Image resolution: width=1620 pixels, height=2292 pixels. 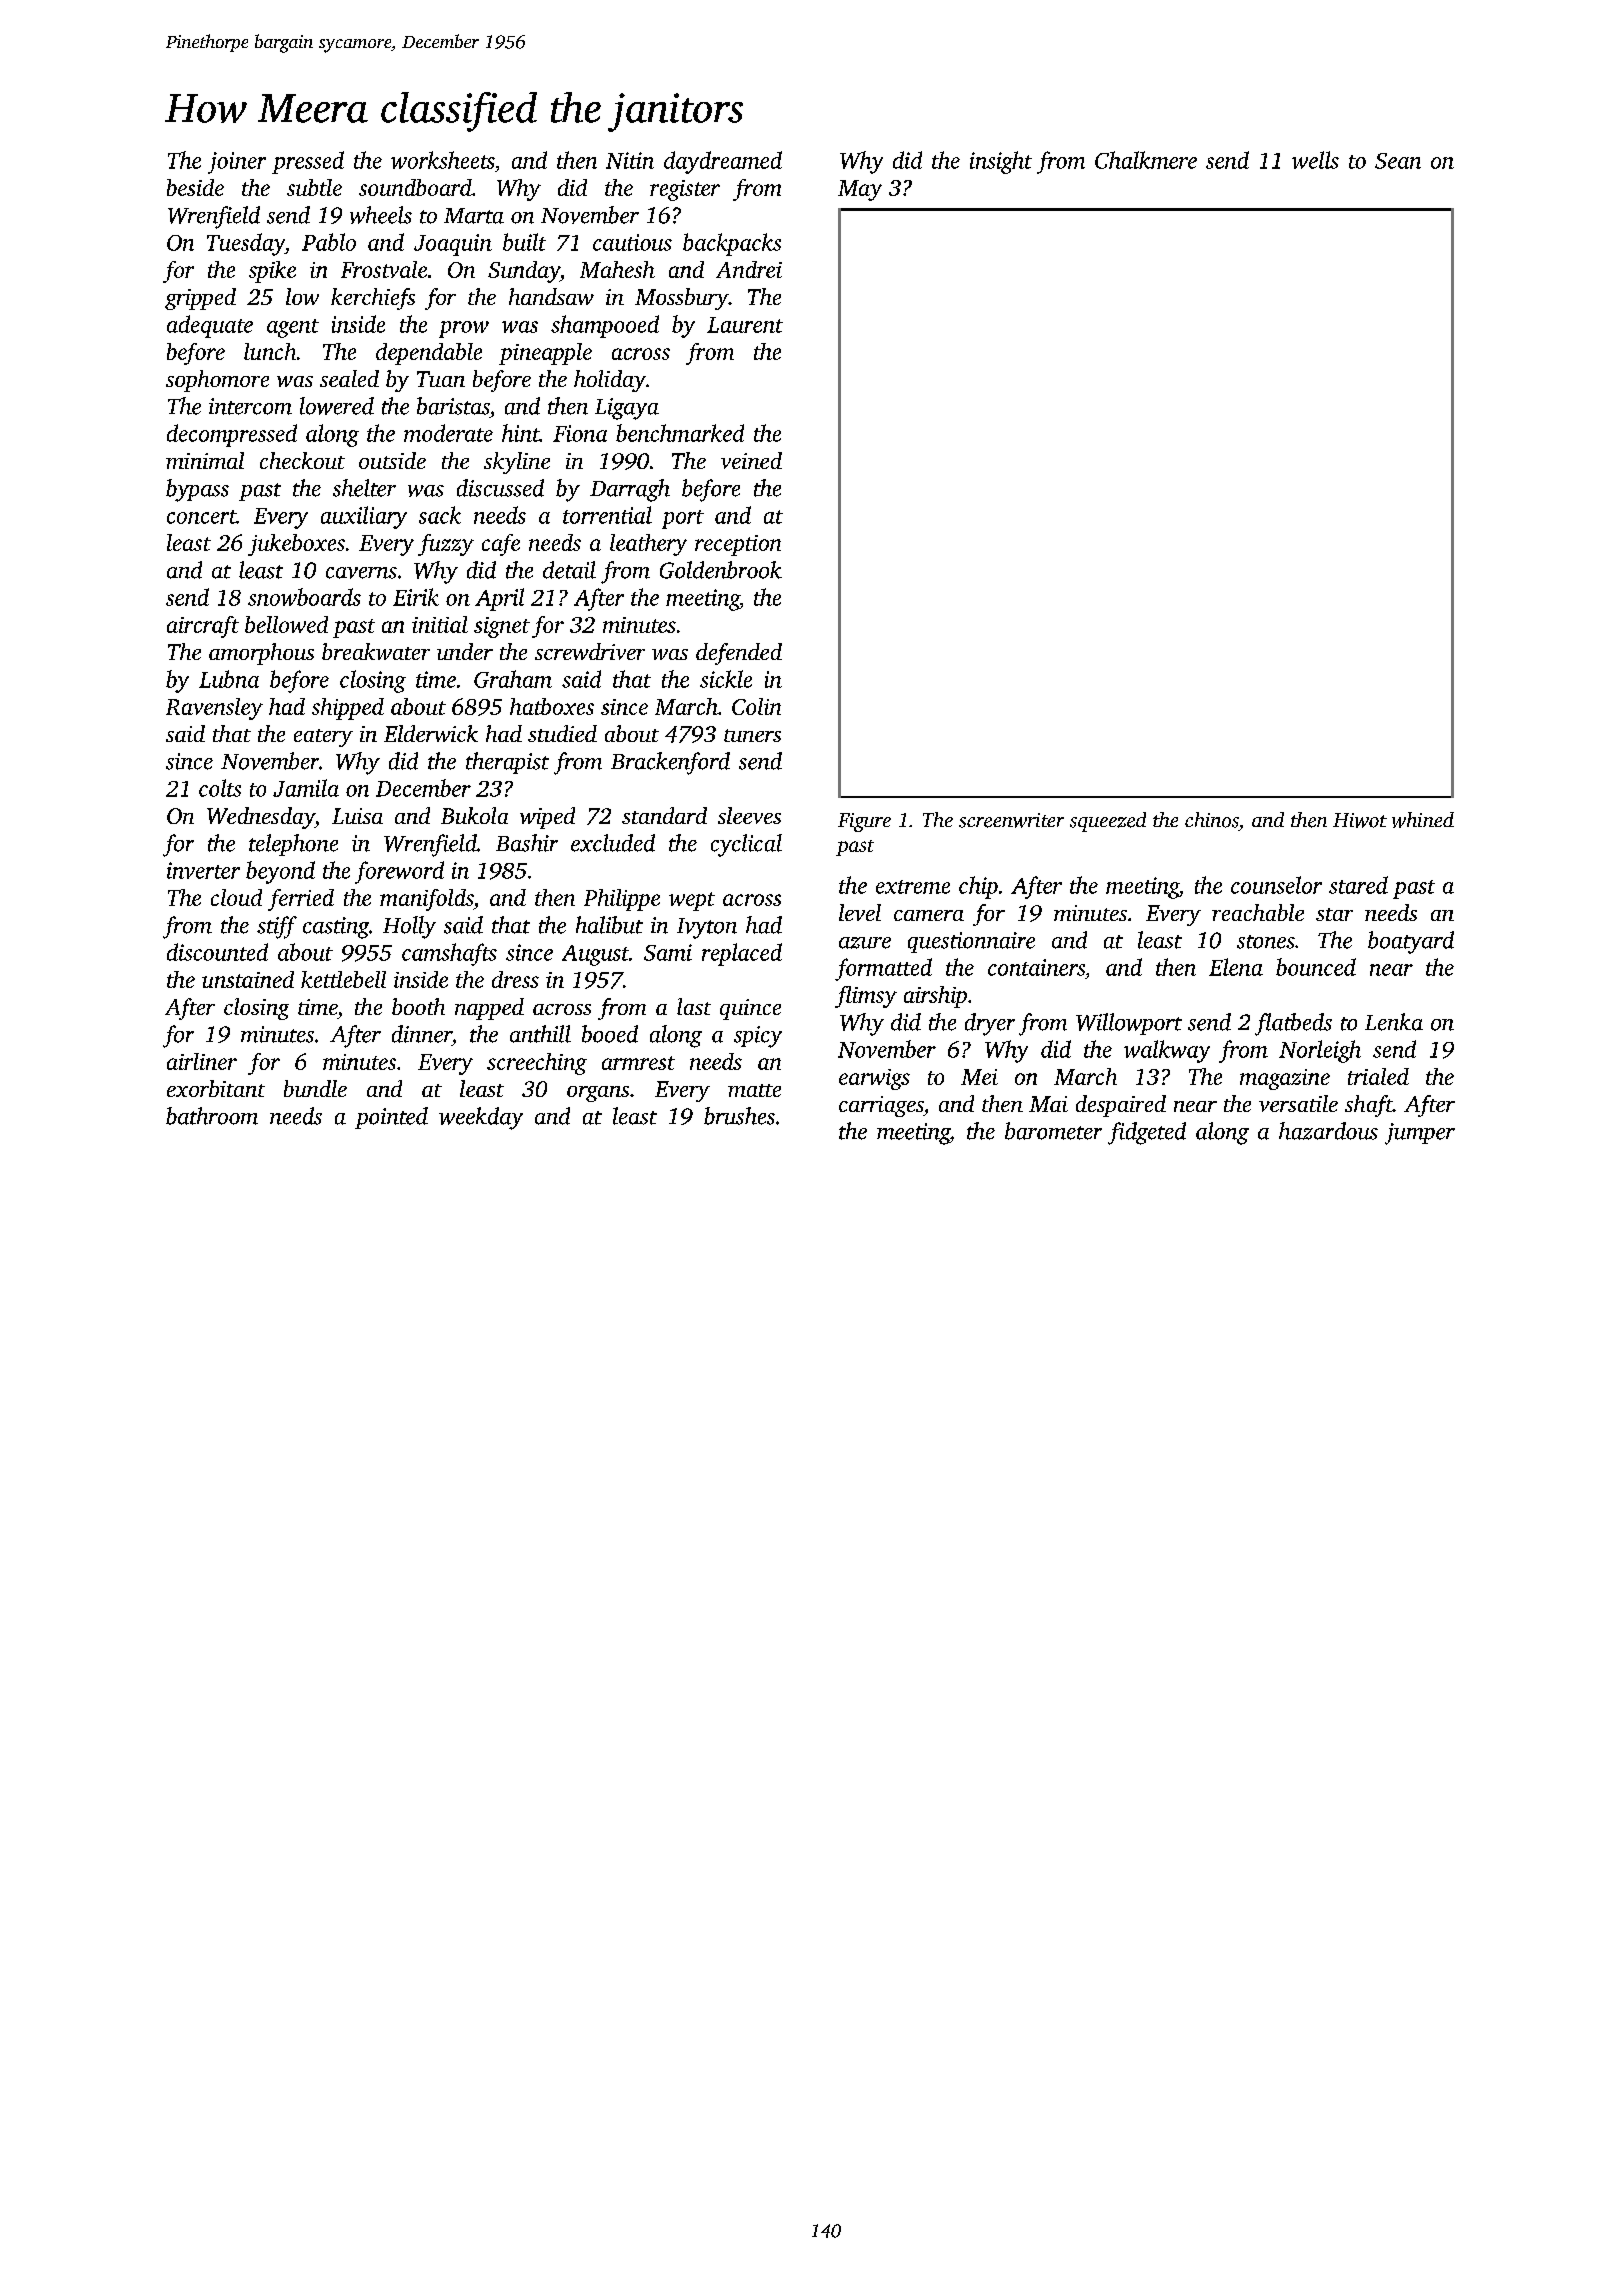 What do you see at coordinates (203, 870) in the page?
I see `inverter` at bounding box center [203, 870].
